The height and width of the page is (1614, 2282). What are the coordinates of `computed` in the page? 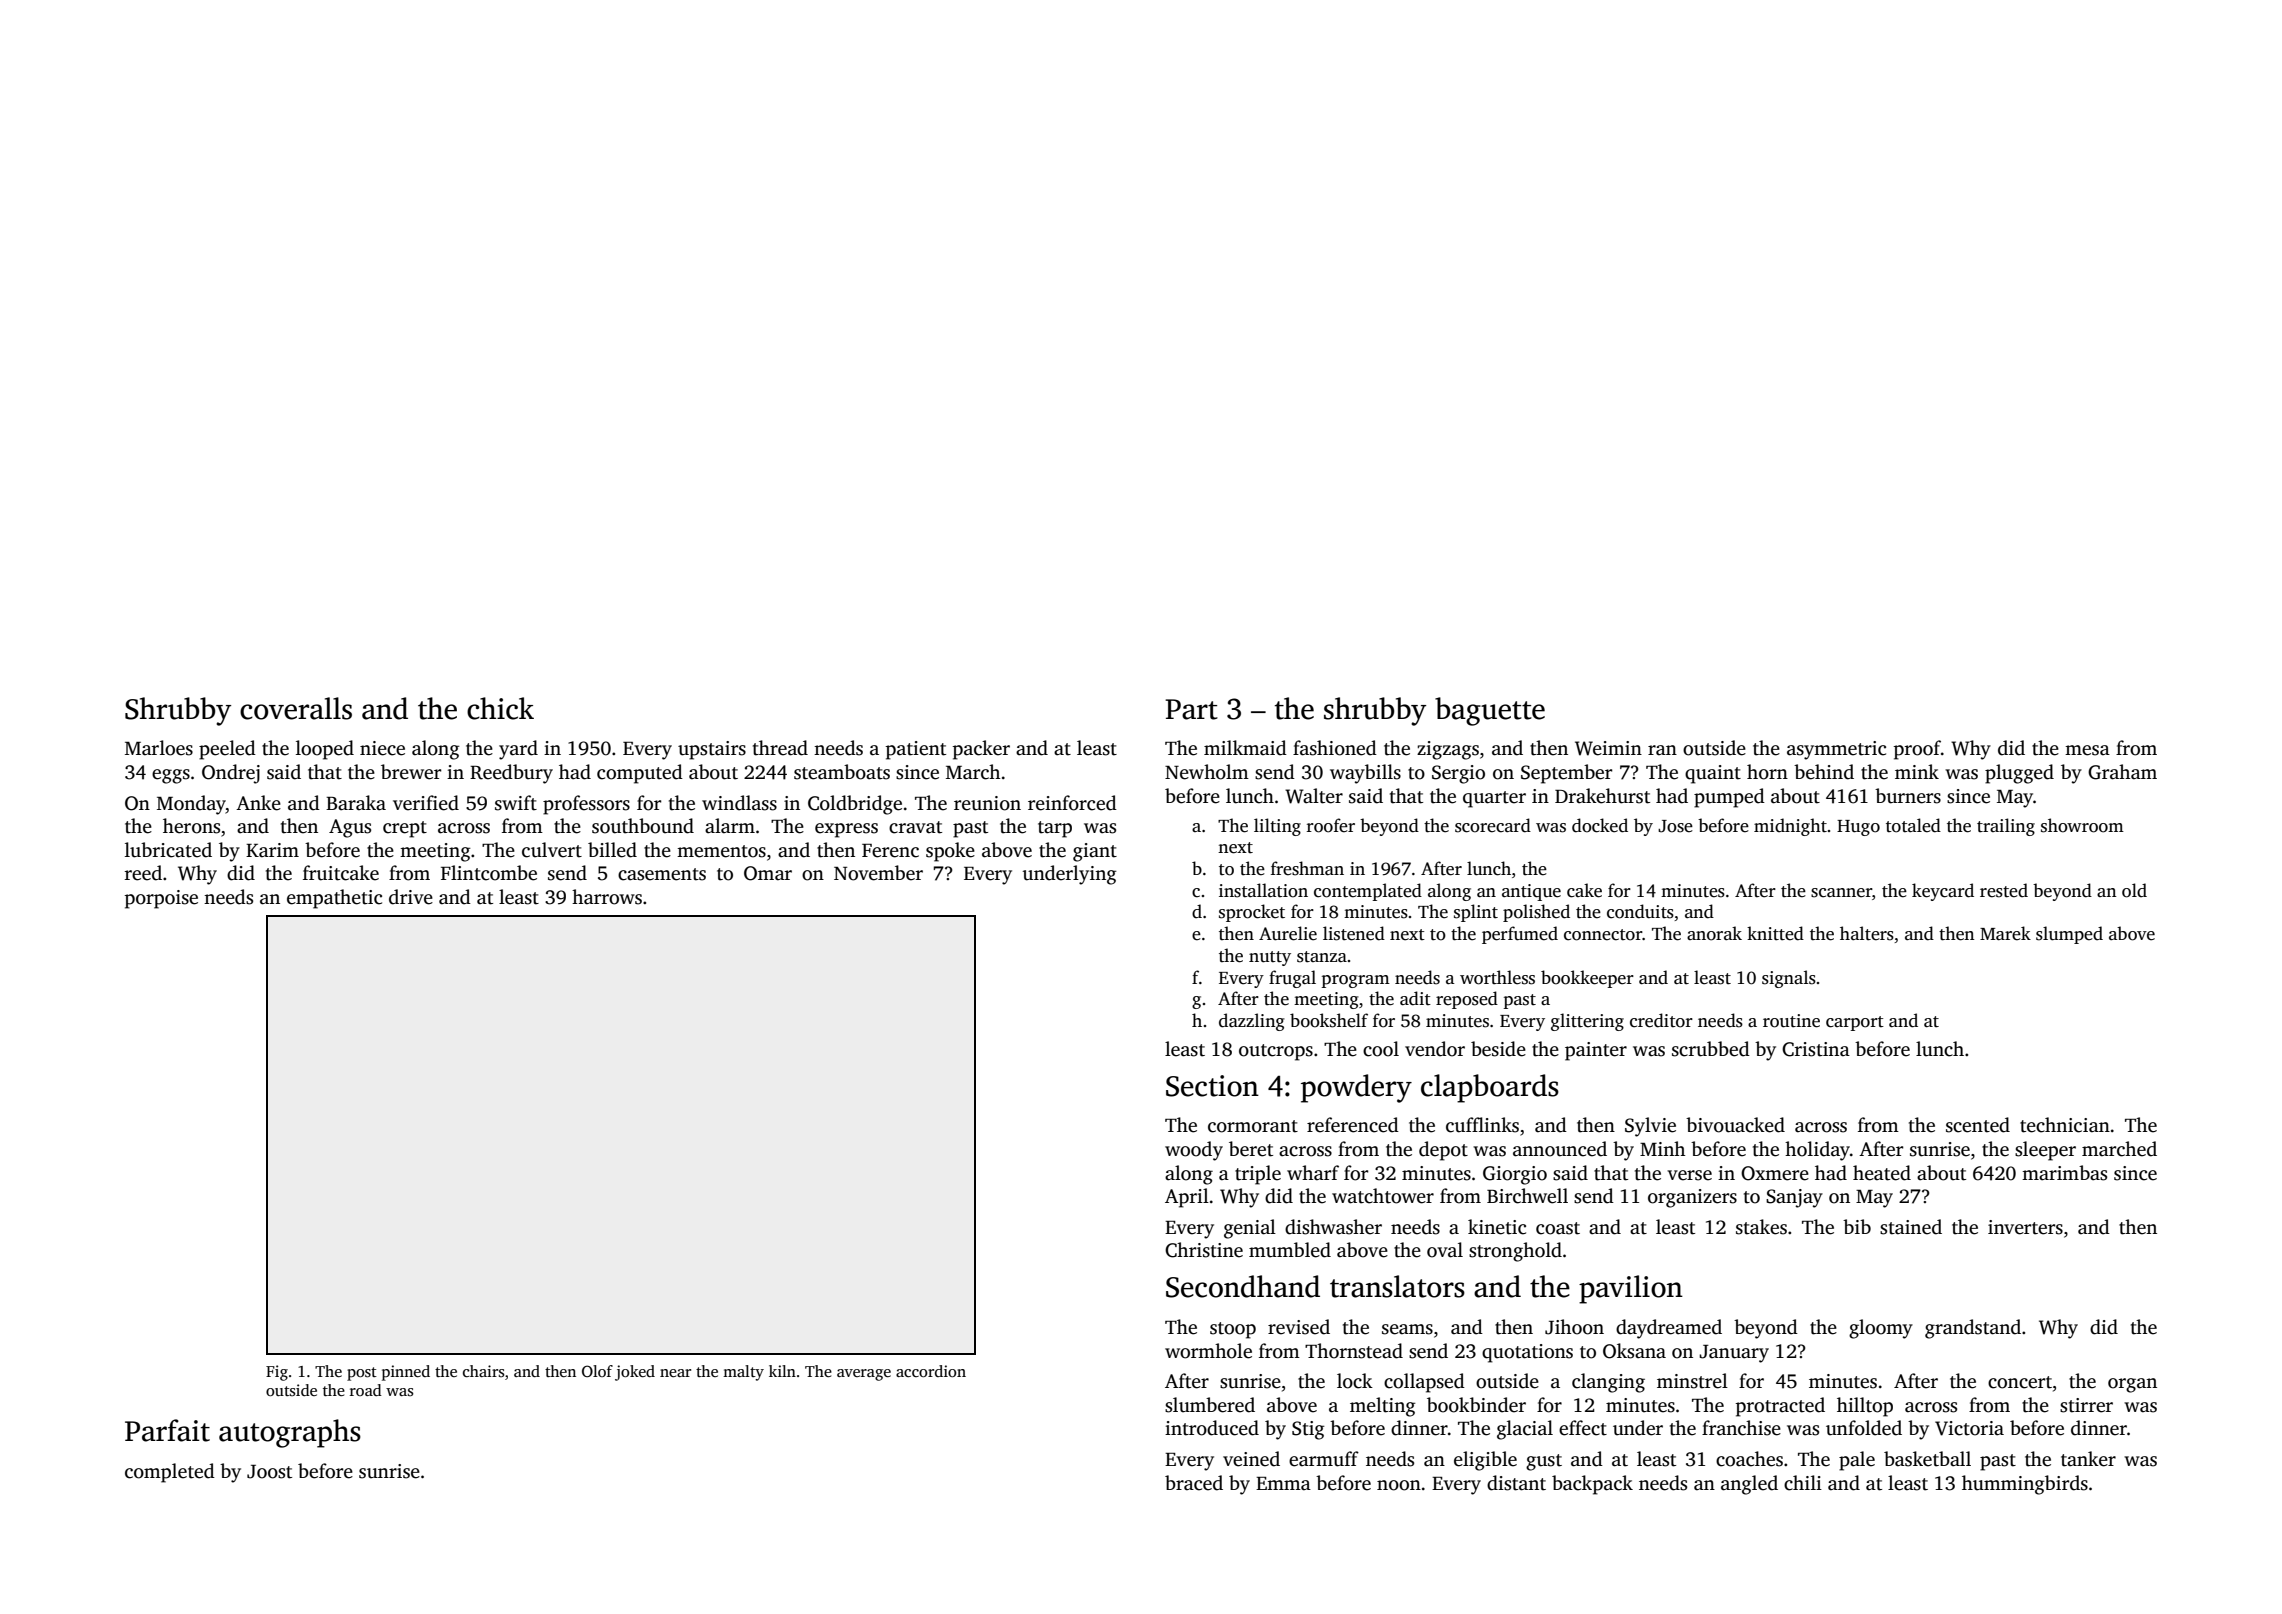 It's located at (640, 774).
